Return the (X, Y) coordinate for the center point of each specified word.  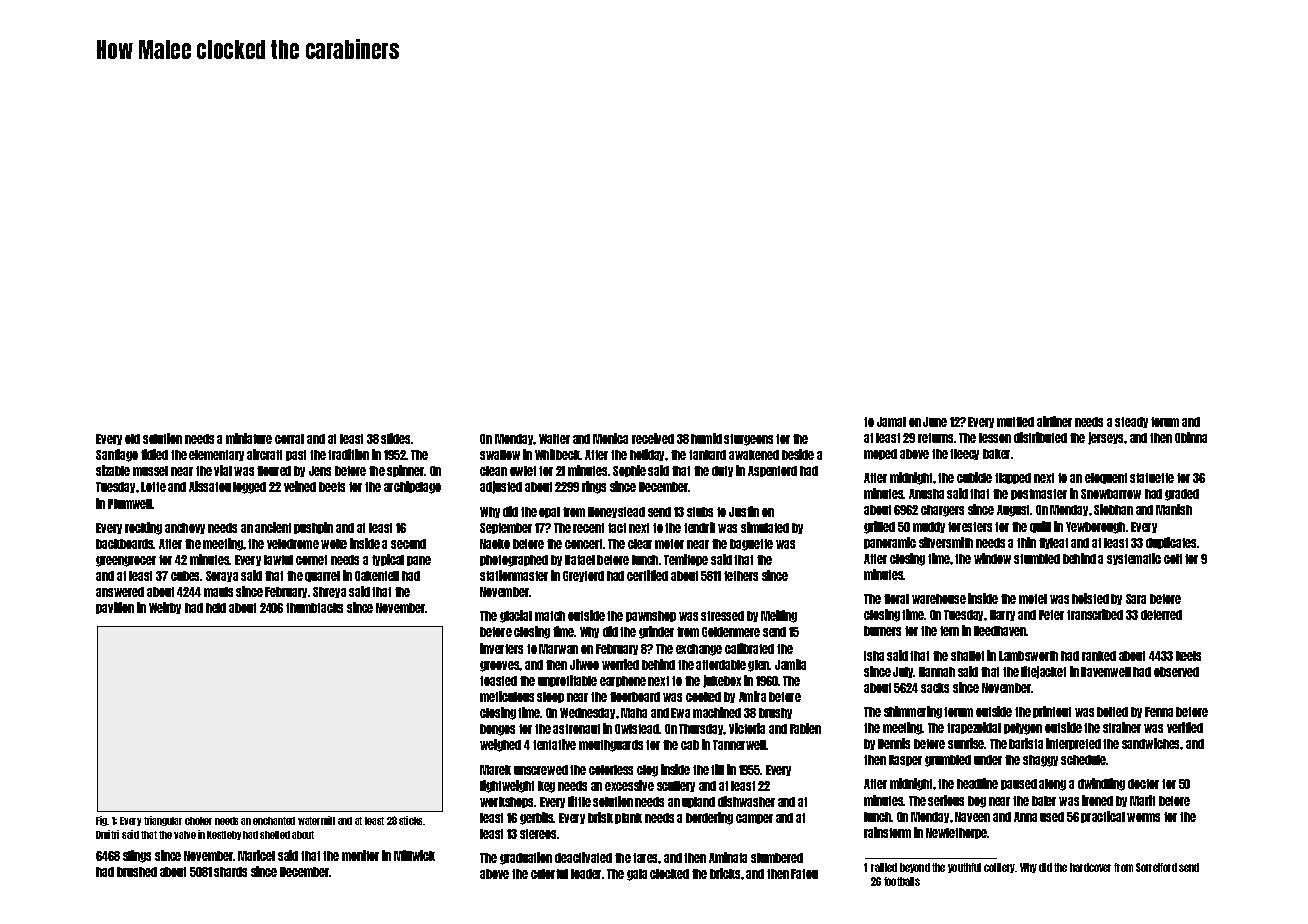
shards (230, 872)
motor (669, 544)
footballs (902, 881)
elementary (216, 455)
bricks (725, 873)
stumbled (1037, 559)
